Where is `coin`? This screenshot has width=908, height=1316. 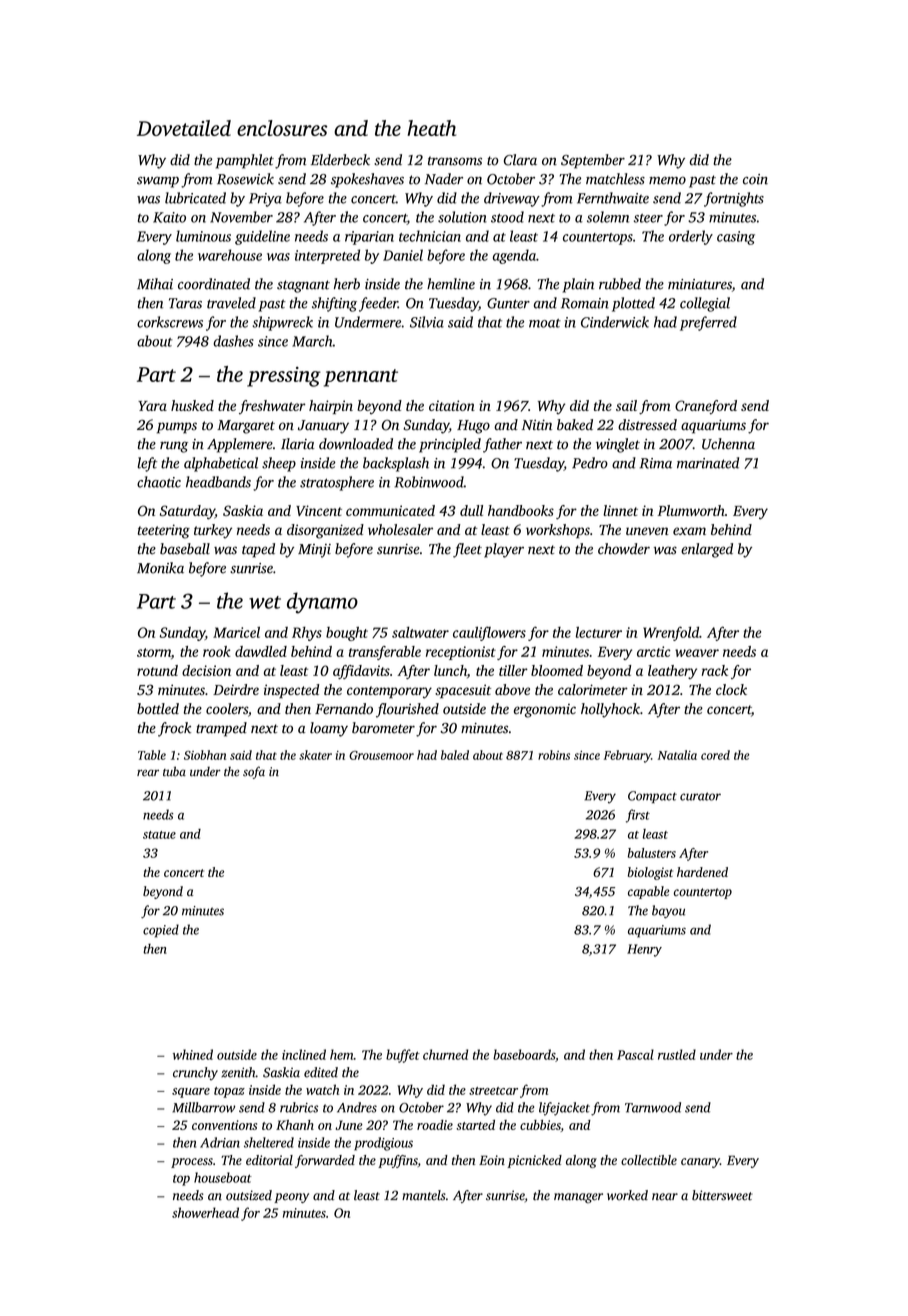
coin is located at coordinates (755, 179).
